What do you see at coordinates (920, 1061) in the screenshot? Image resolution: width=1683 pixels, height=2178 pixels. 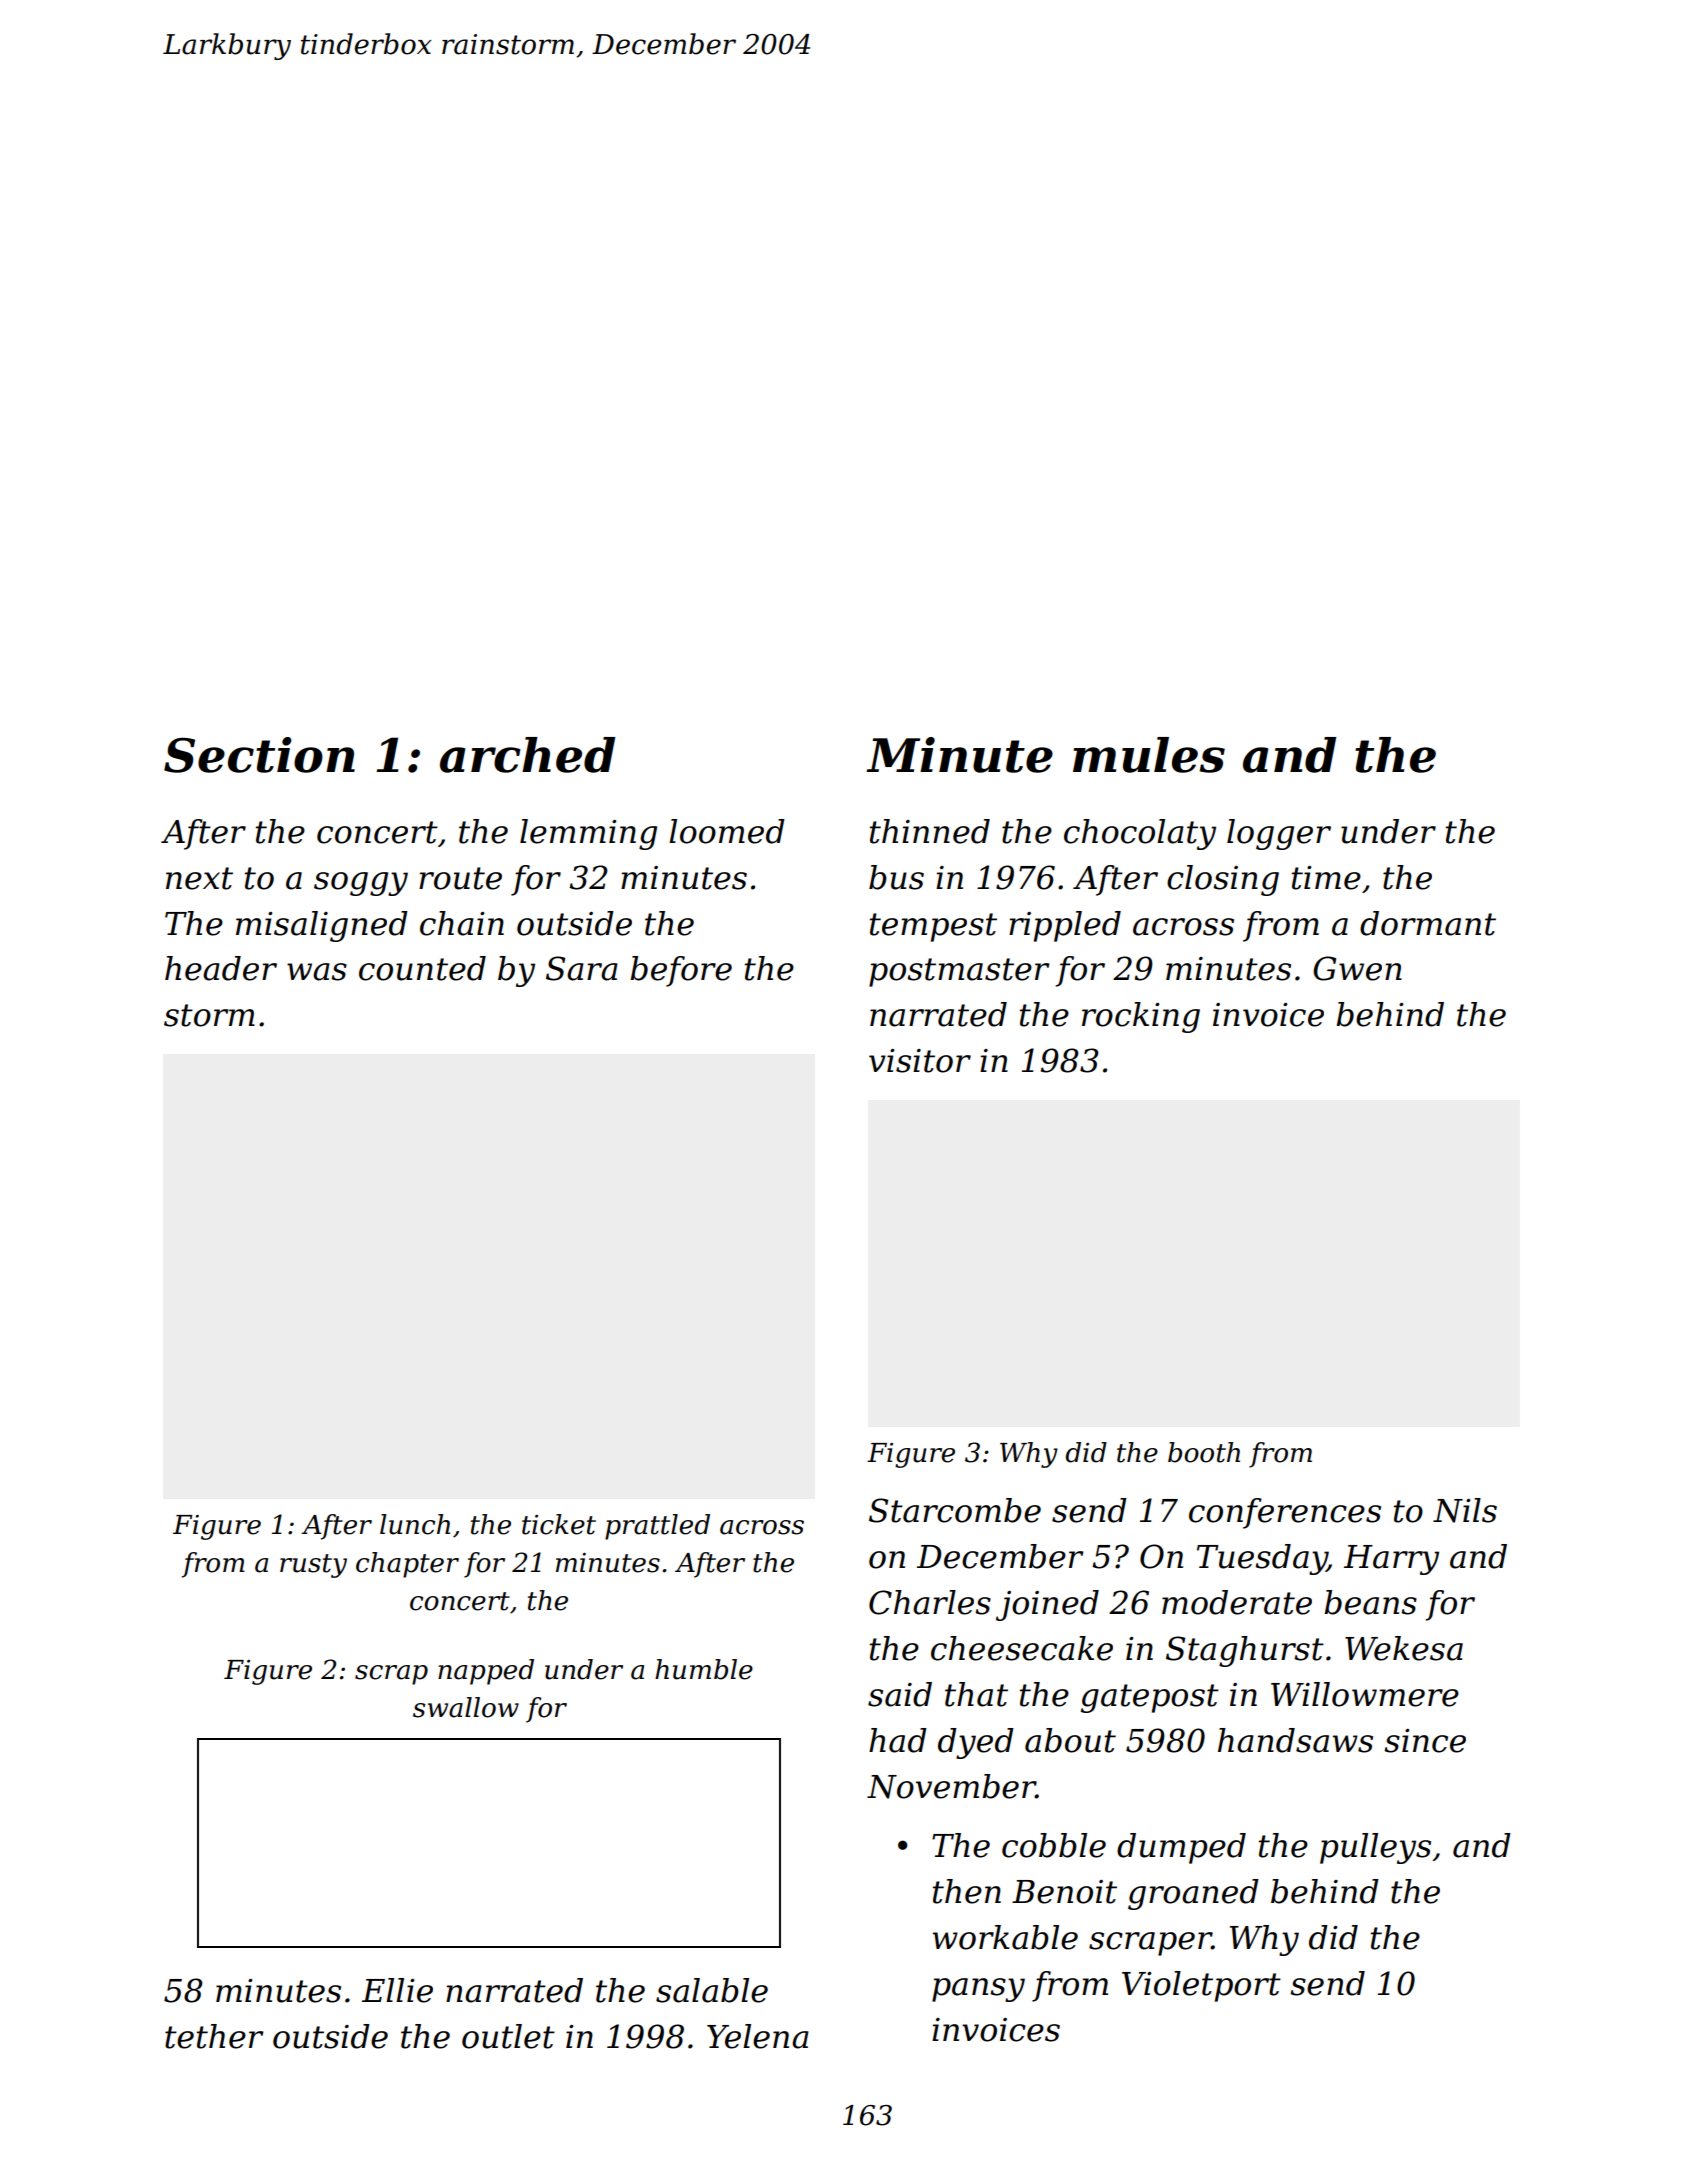 I see `visitor` at bounding box center [920, 1061].
